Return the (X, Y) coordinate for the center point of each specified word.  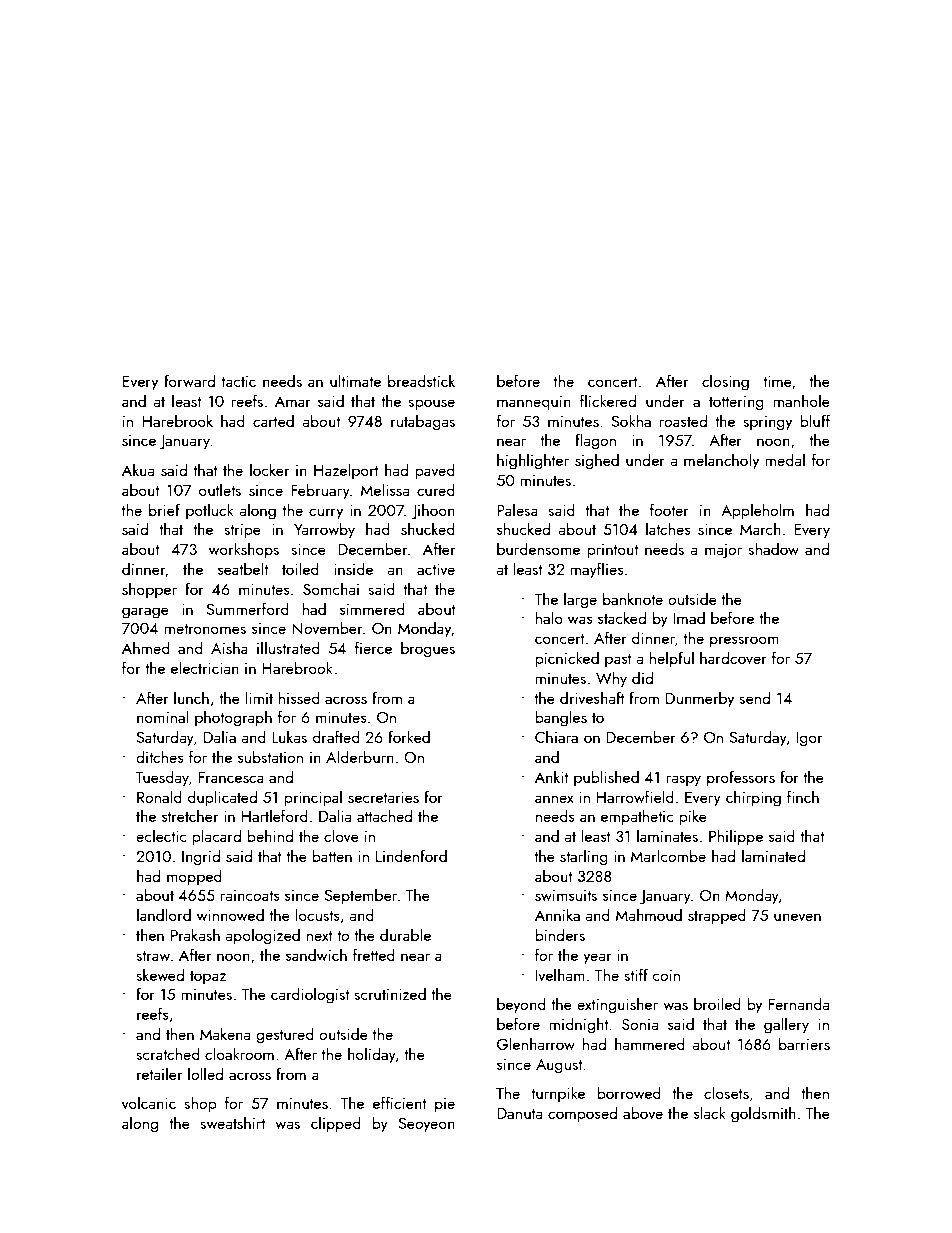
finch (803, 796)
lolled (205, 1073)
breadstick (421, 380)
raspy (684, 781)
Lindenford (411, 855)
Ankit (552, 776)
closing (725, 382)
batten (332, 855)
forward (189, 380)
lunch (191, 697)
